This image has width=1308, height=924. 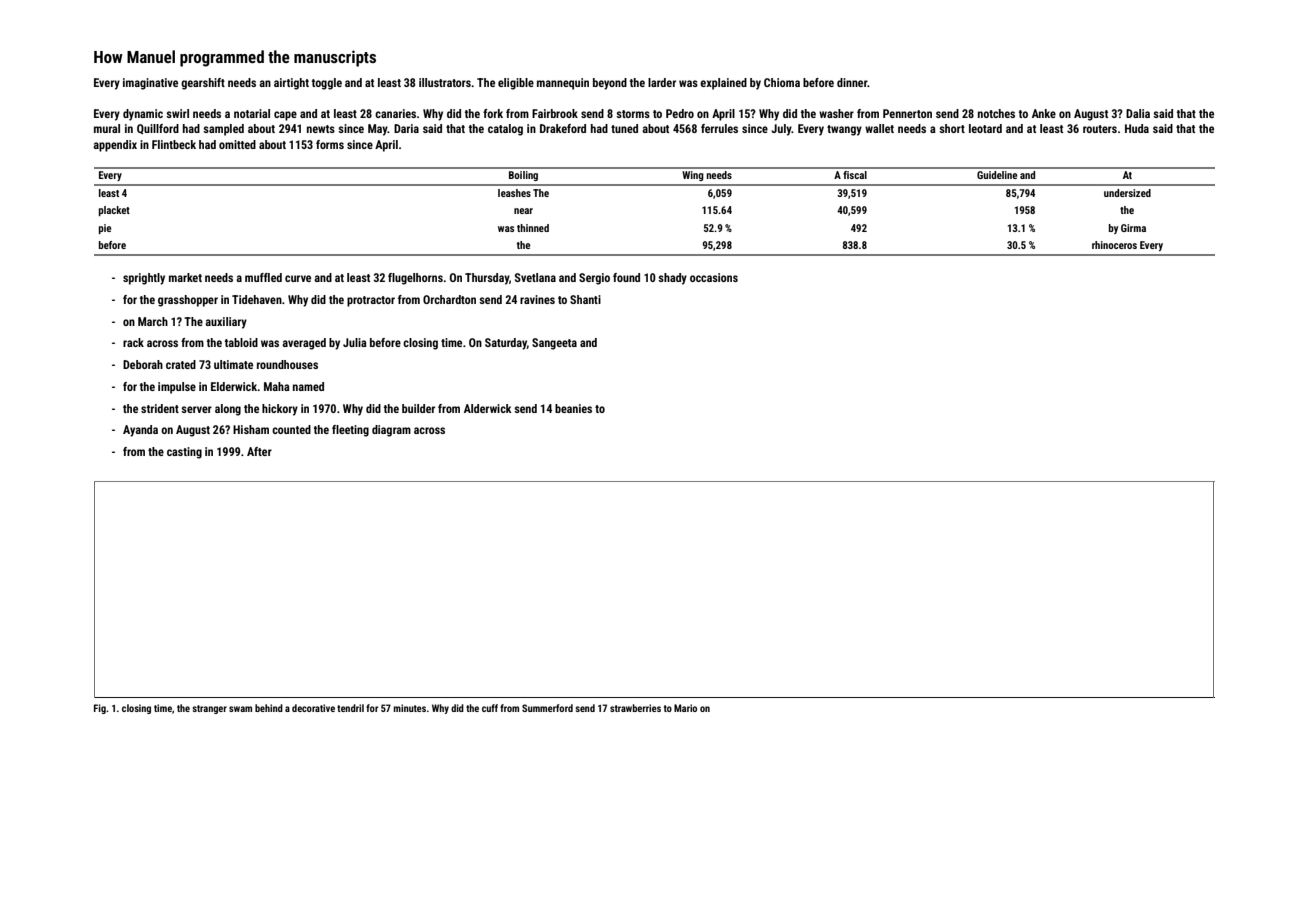 I want to click on Julia, so click(x=355, y=342).
